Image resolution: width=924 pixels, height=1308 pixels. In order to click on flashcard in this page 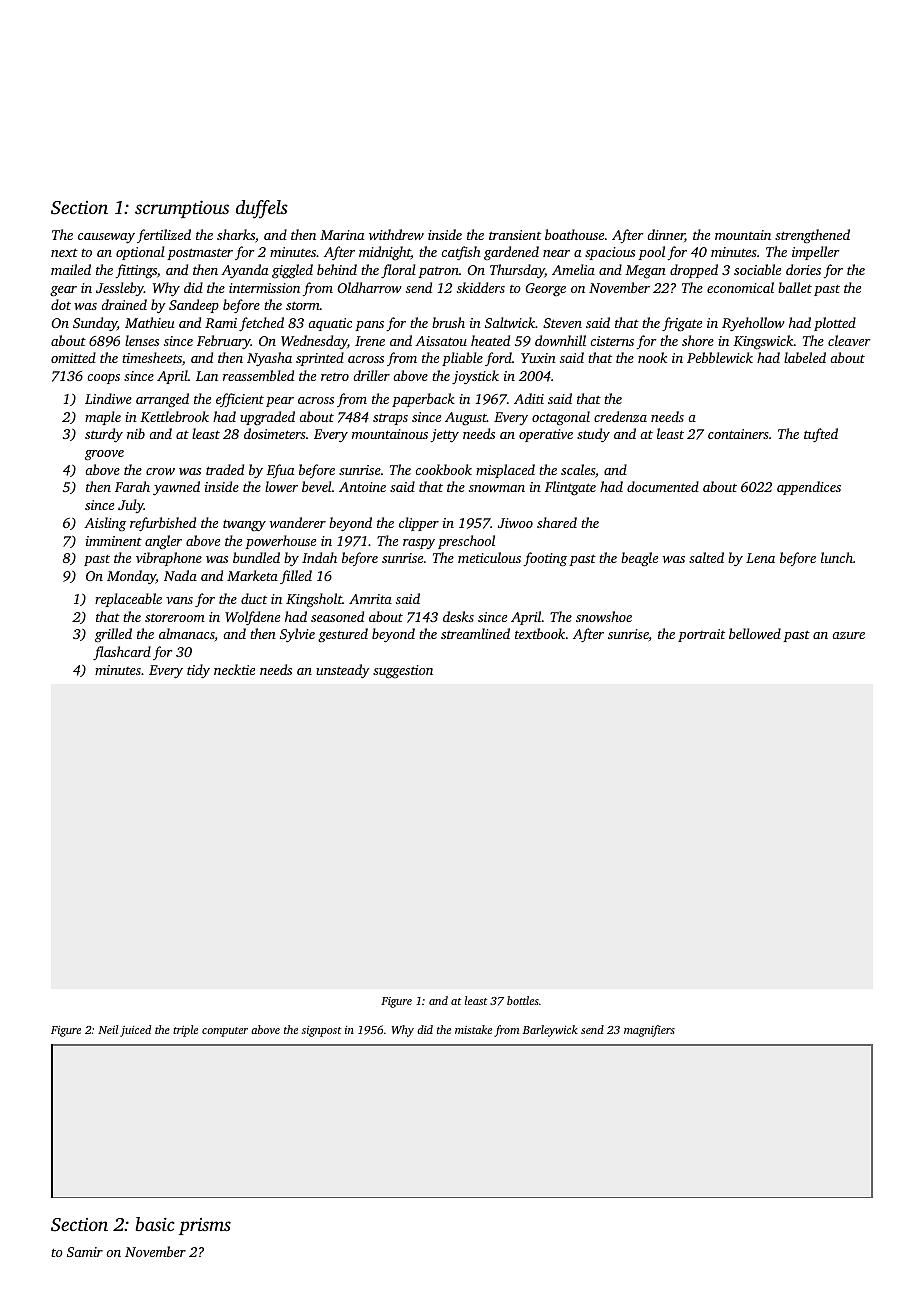, I will do `click(122, 653)`.
